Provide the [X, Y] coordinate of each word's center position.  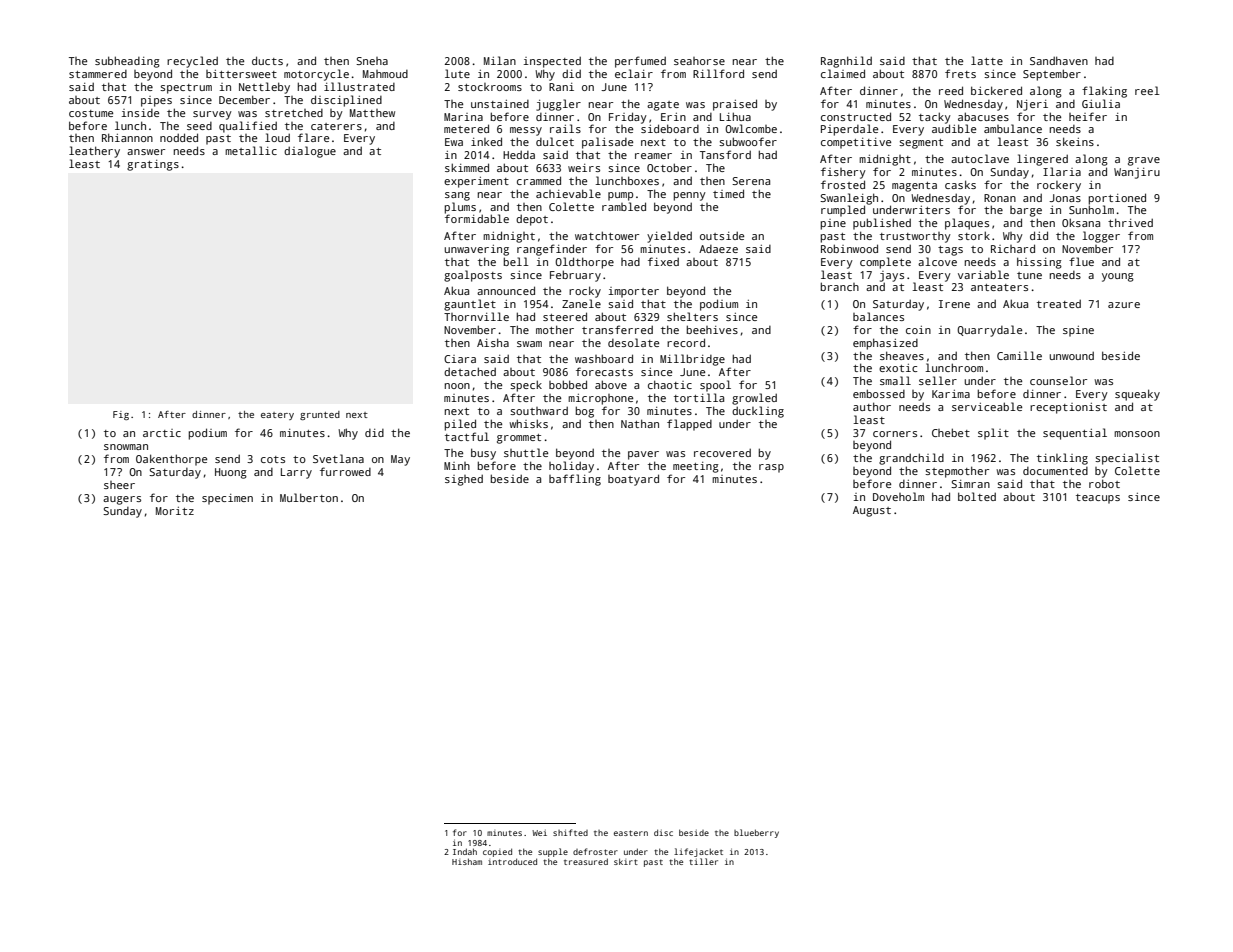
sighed [464, 480]
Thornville [476, 316]
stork [974, 235]
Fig [121, 415]
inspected [552, 62]
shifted [570, 832]
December [244, 99]
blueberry [756, 833]
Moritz [175, 511]
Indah [465, 851]
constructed [856, 116]
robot [1104, 483]
